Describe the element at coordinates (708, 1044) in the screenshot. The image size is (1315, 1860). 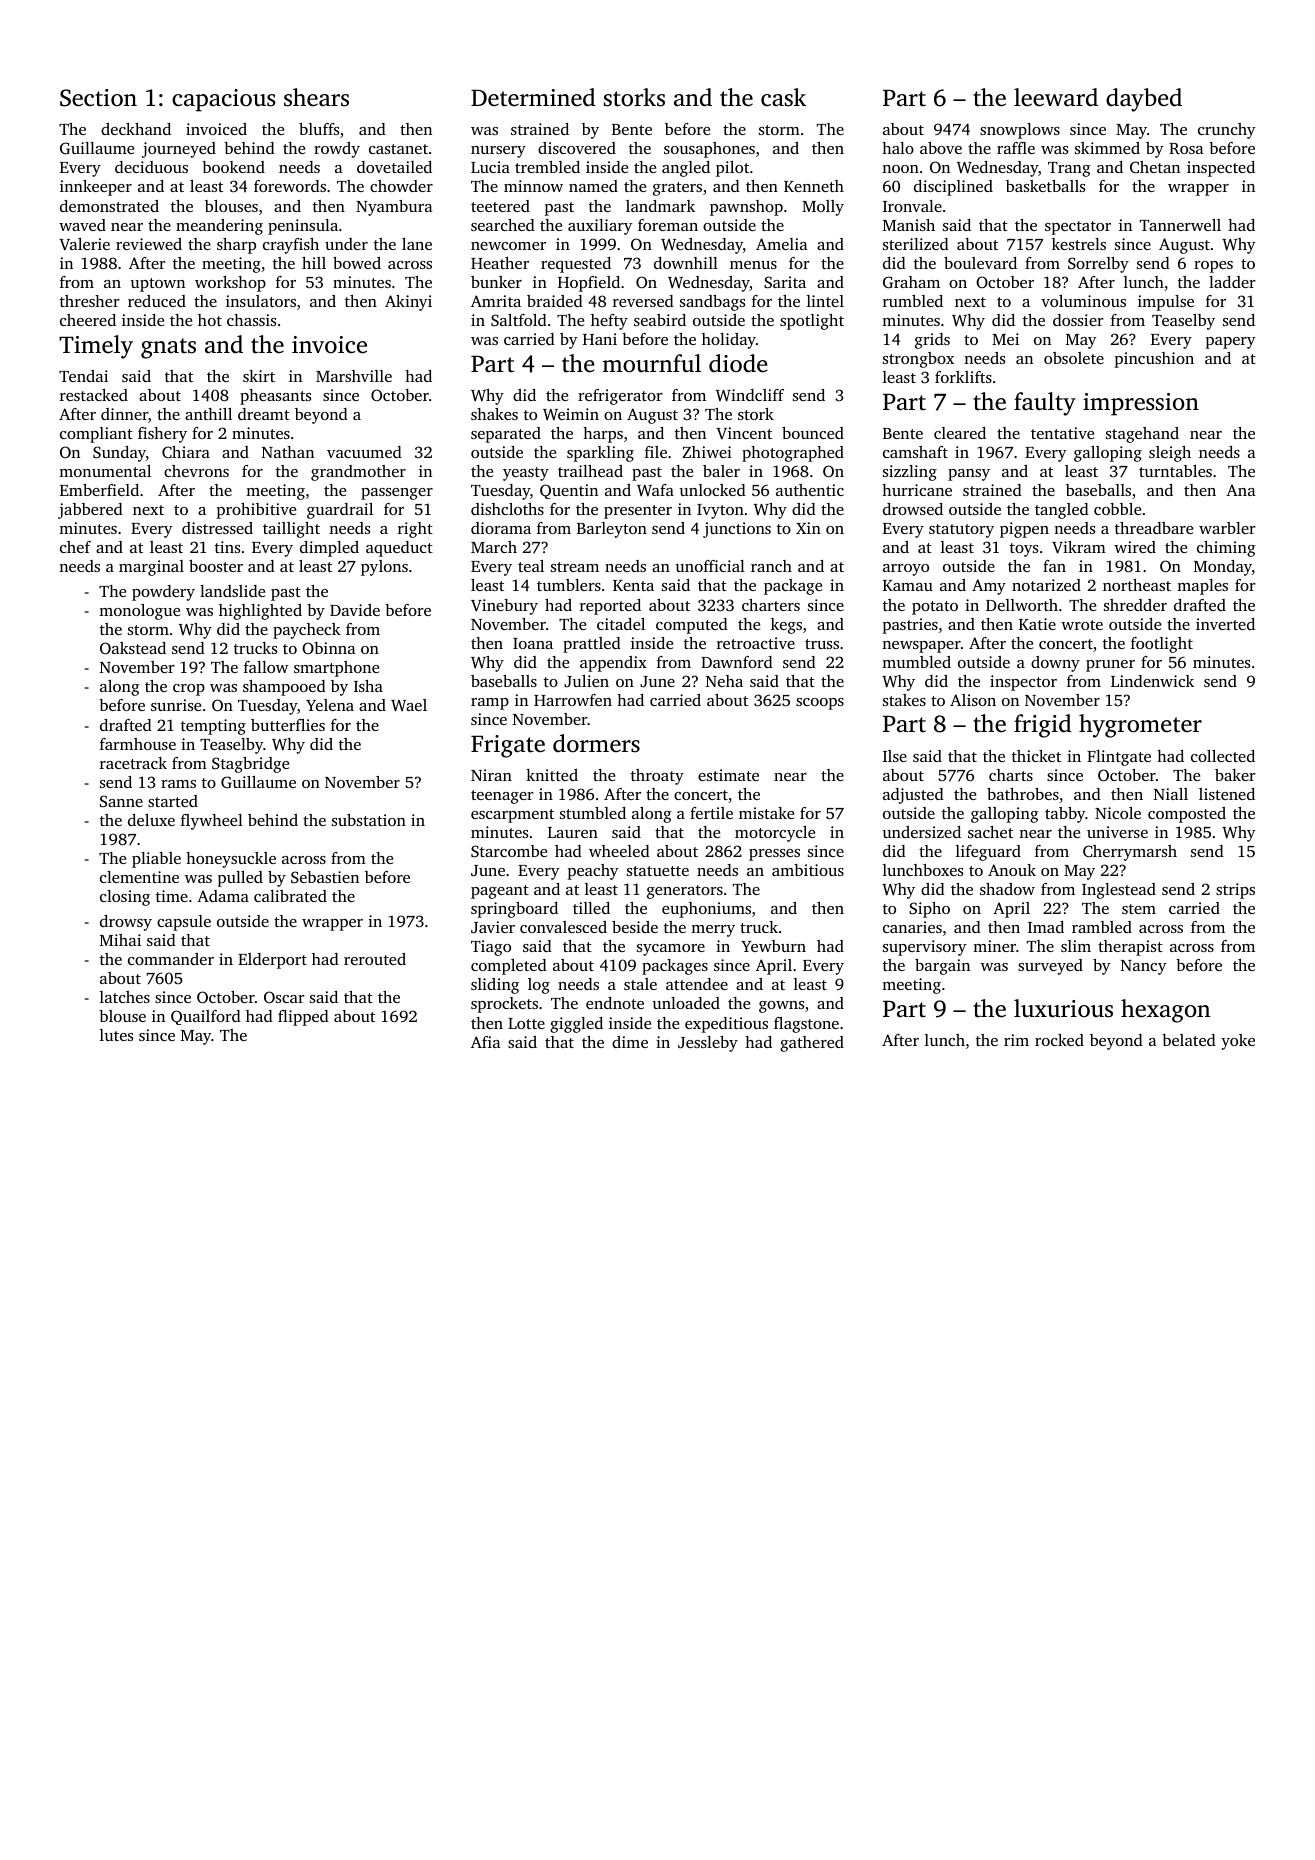
I see `Jessleby` at that location.
